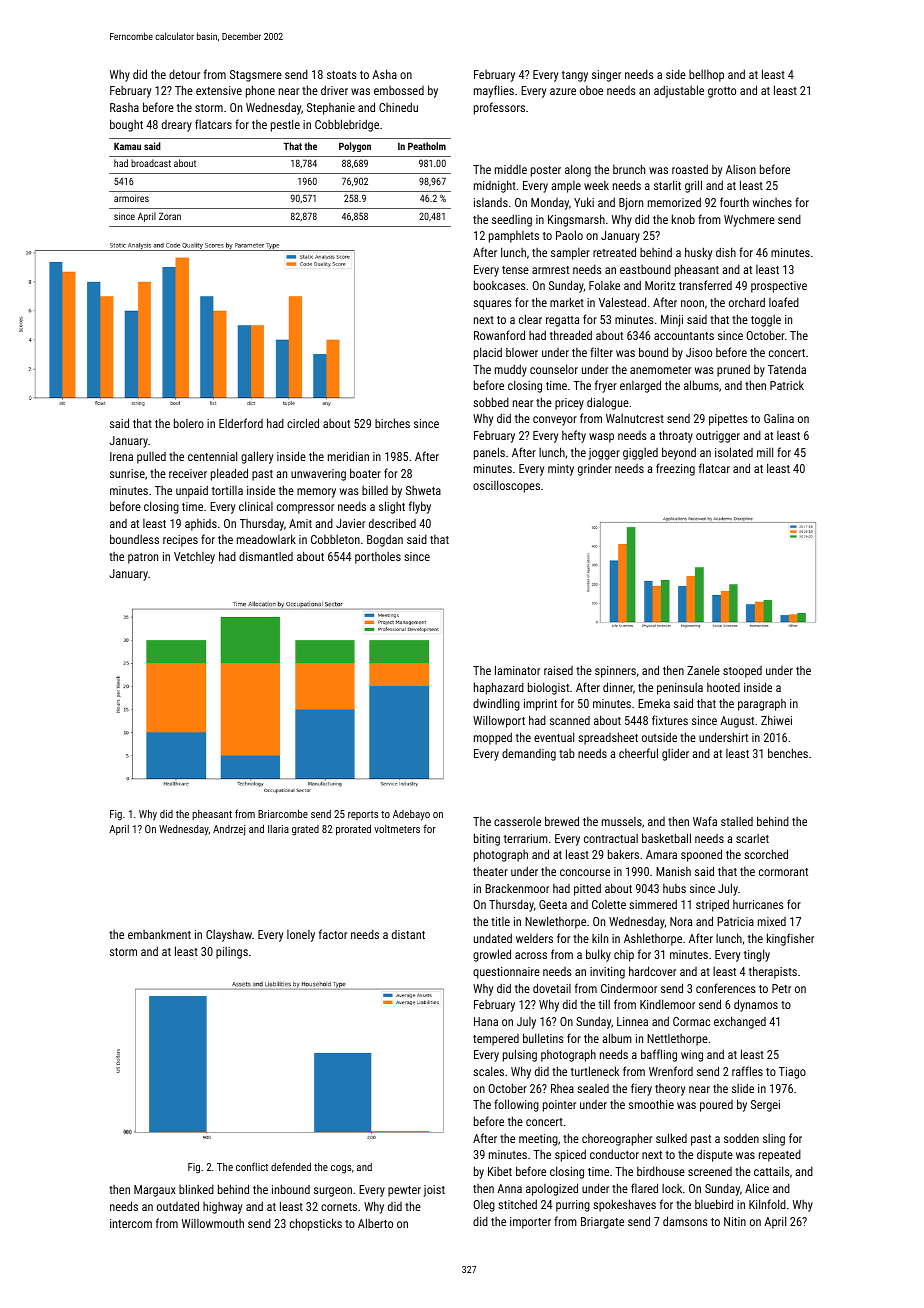 This screenshot has height=1308, width=924. What do you see at coordinates (266, 556) in the screenshot?
I see `dismantled` at bounding box center [266, 556].
